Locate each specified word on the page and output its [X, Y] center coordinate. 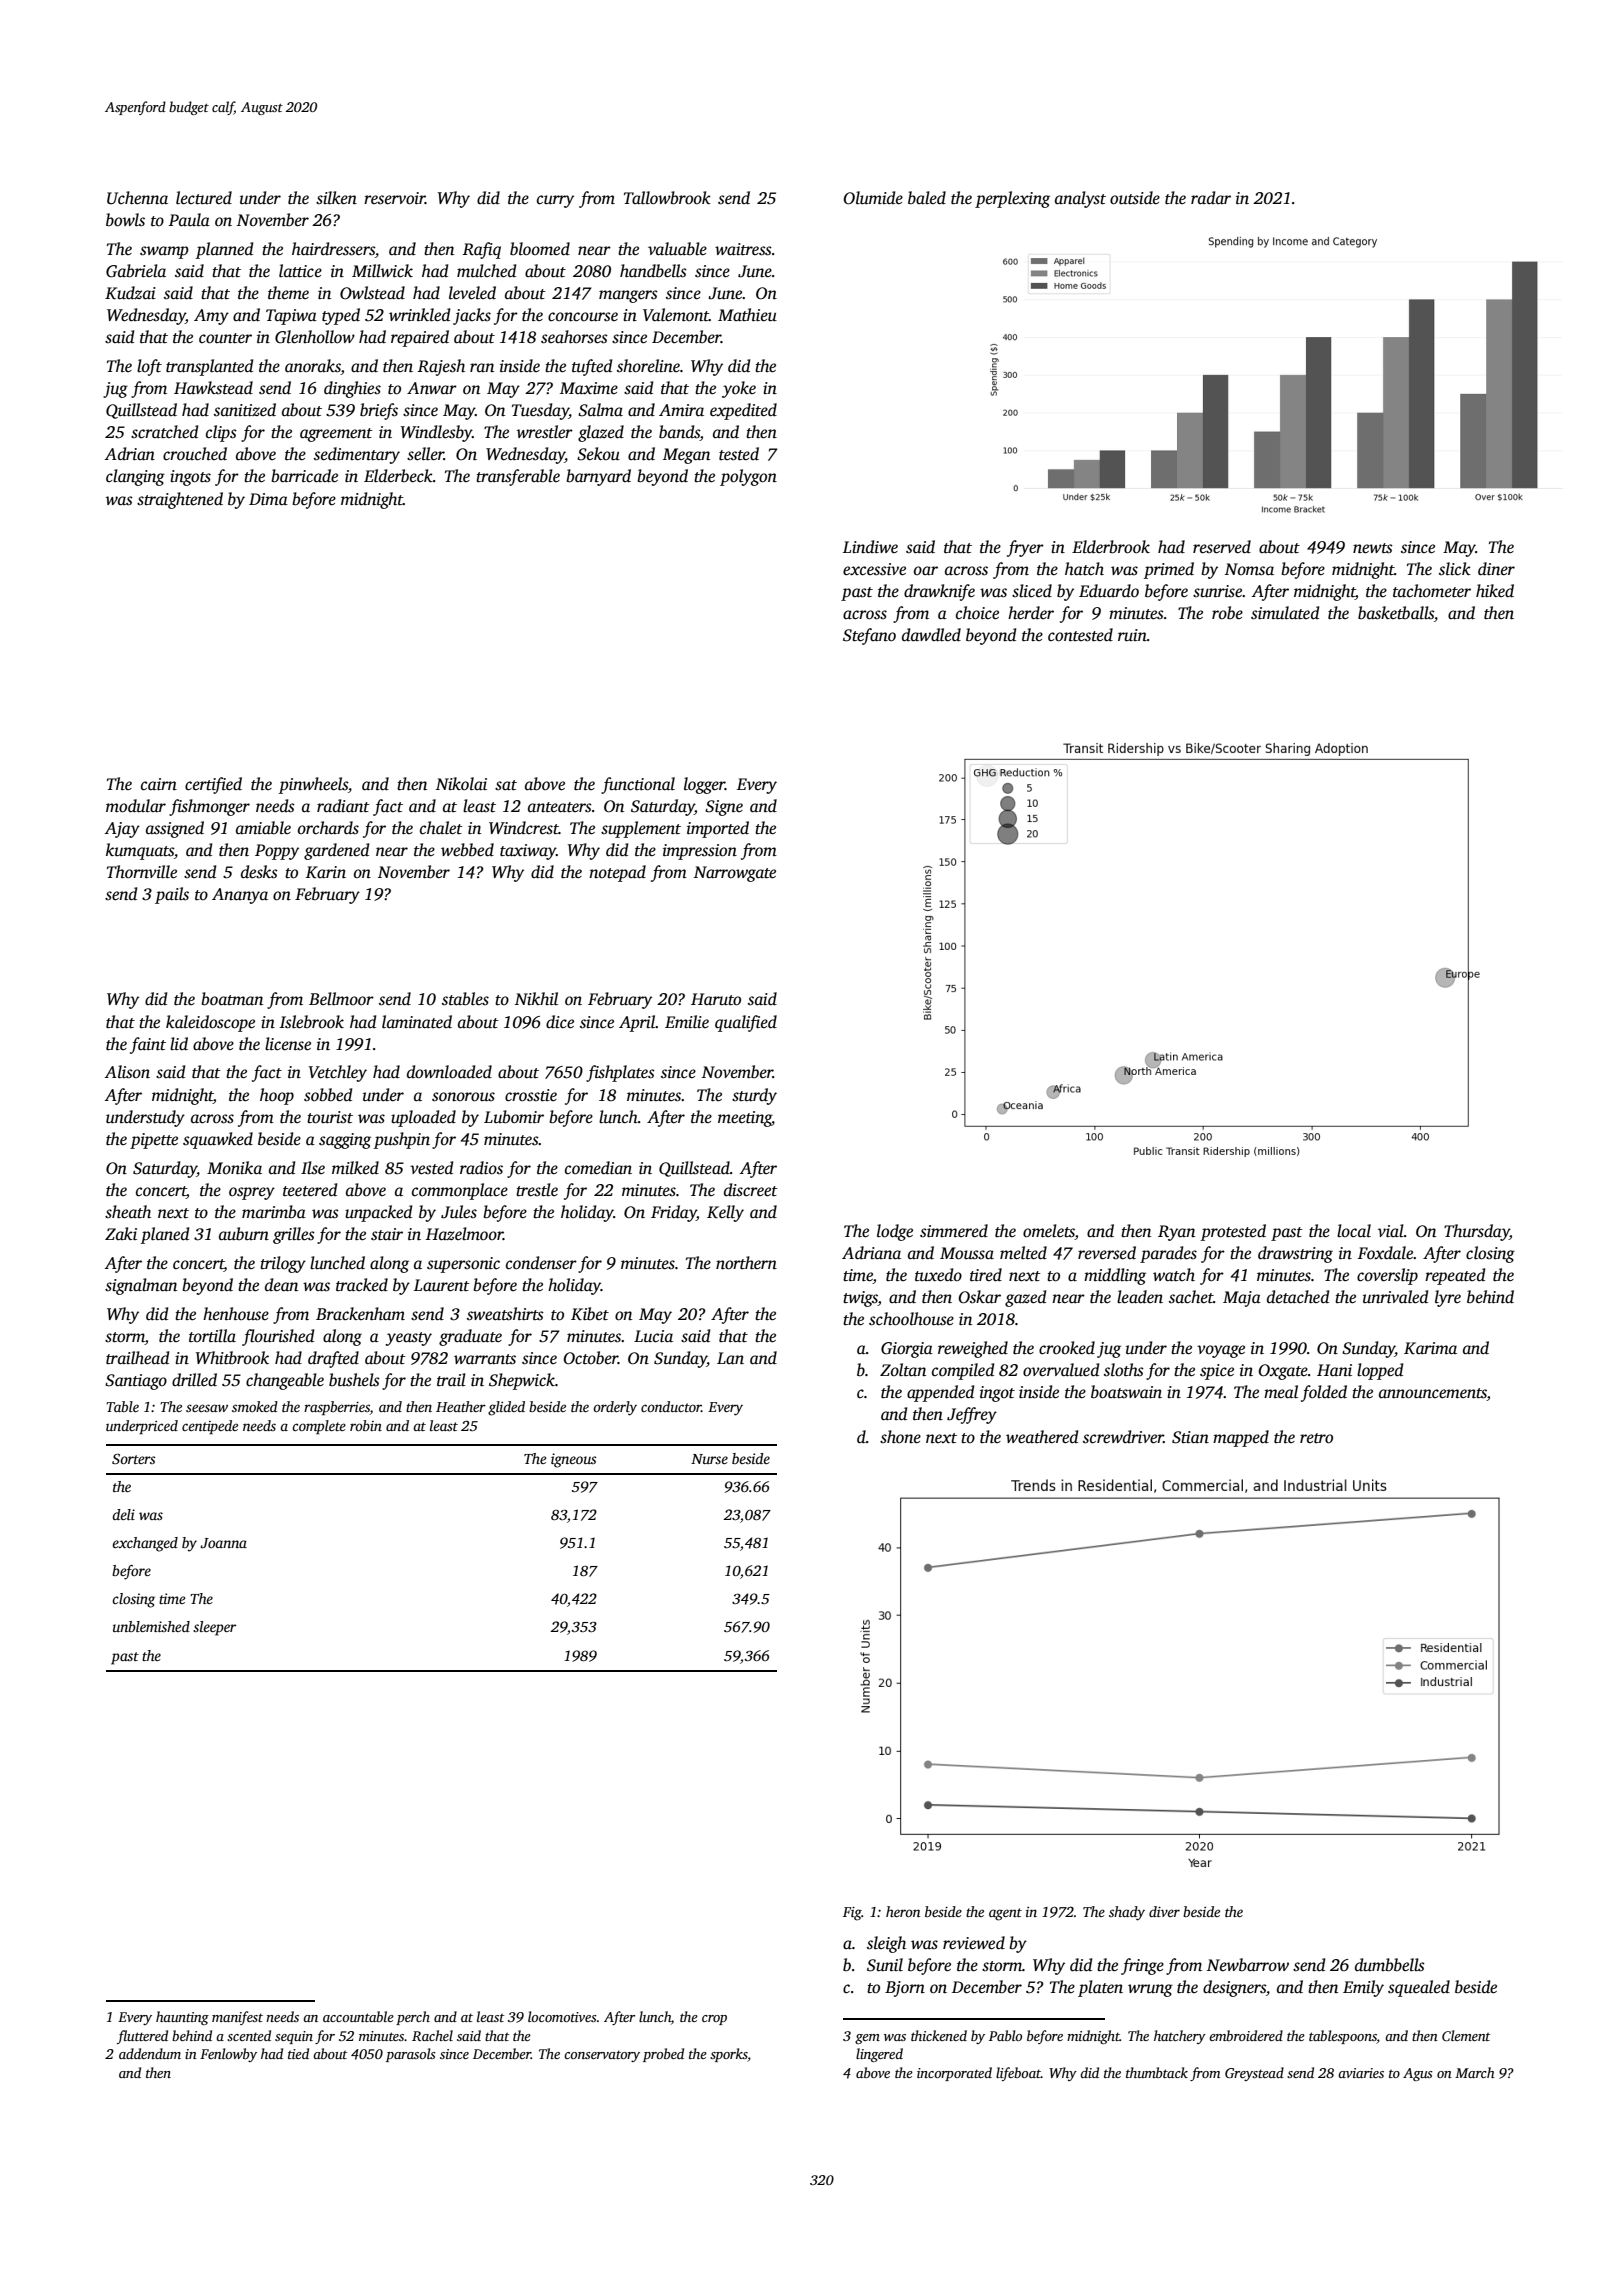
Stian [1190, 1437]
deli [123, 1514]
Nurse [709, 1459]
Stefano [869, 636]
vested [431, 1168]
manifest [237, 2018]
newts [1373, 548]
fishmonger [209, 807]
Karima [1430, 1348]
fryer [1025, 548]
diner [1496, 569]
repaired [420, 338]
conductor [671, 1406]
